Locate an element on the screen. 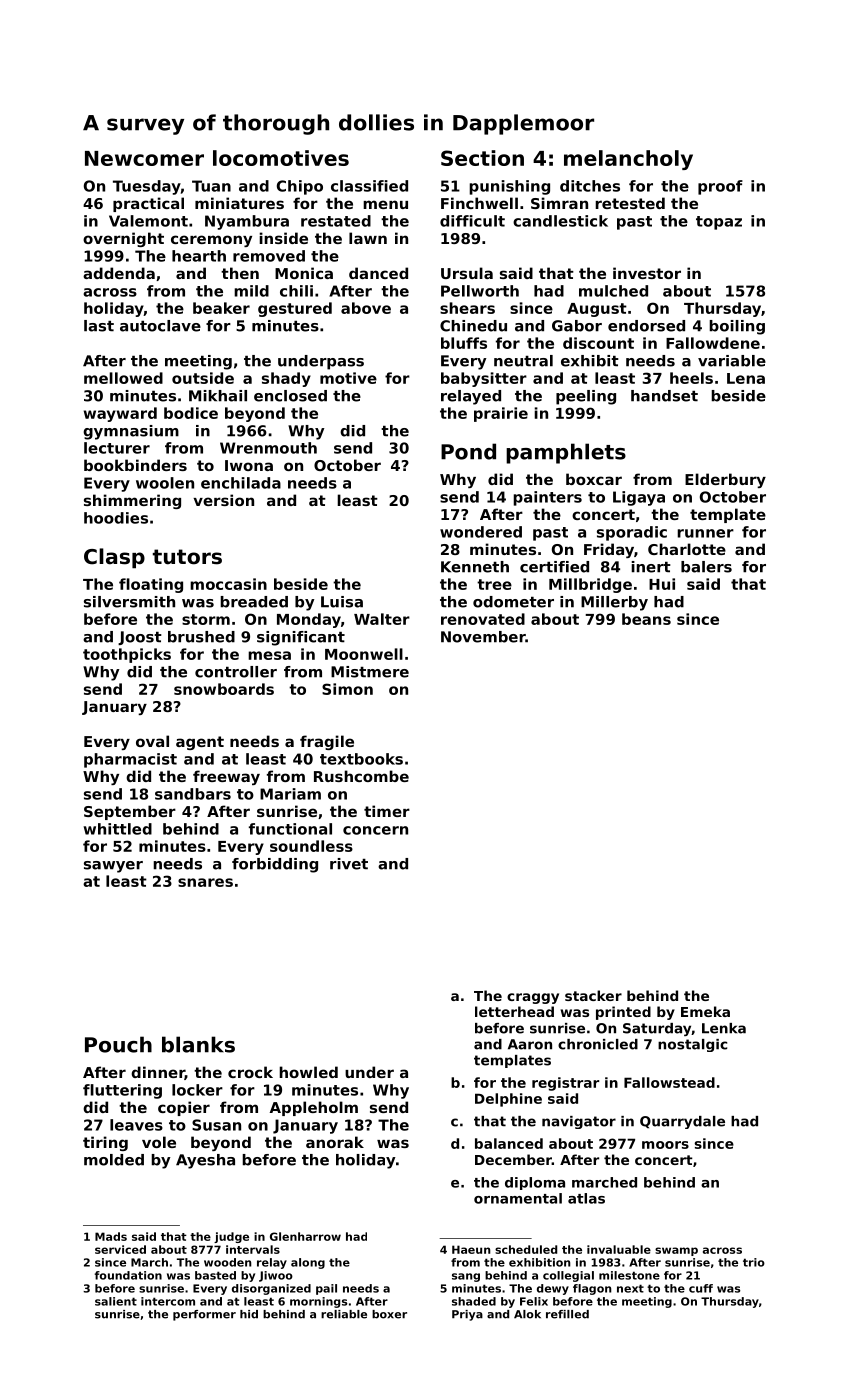 This screenshot has height=1400, width=849. vole is located at coordinates (159, 1142).
